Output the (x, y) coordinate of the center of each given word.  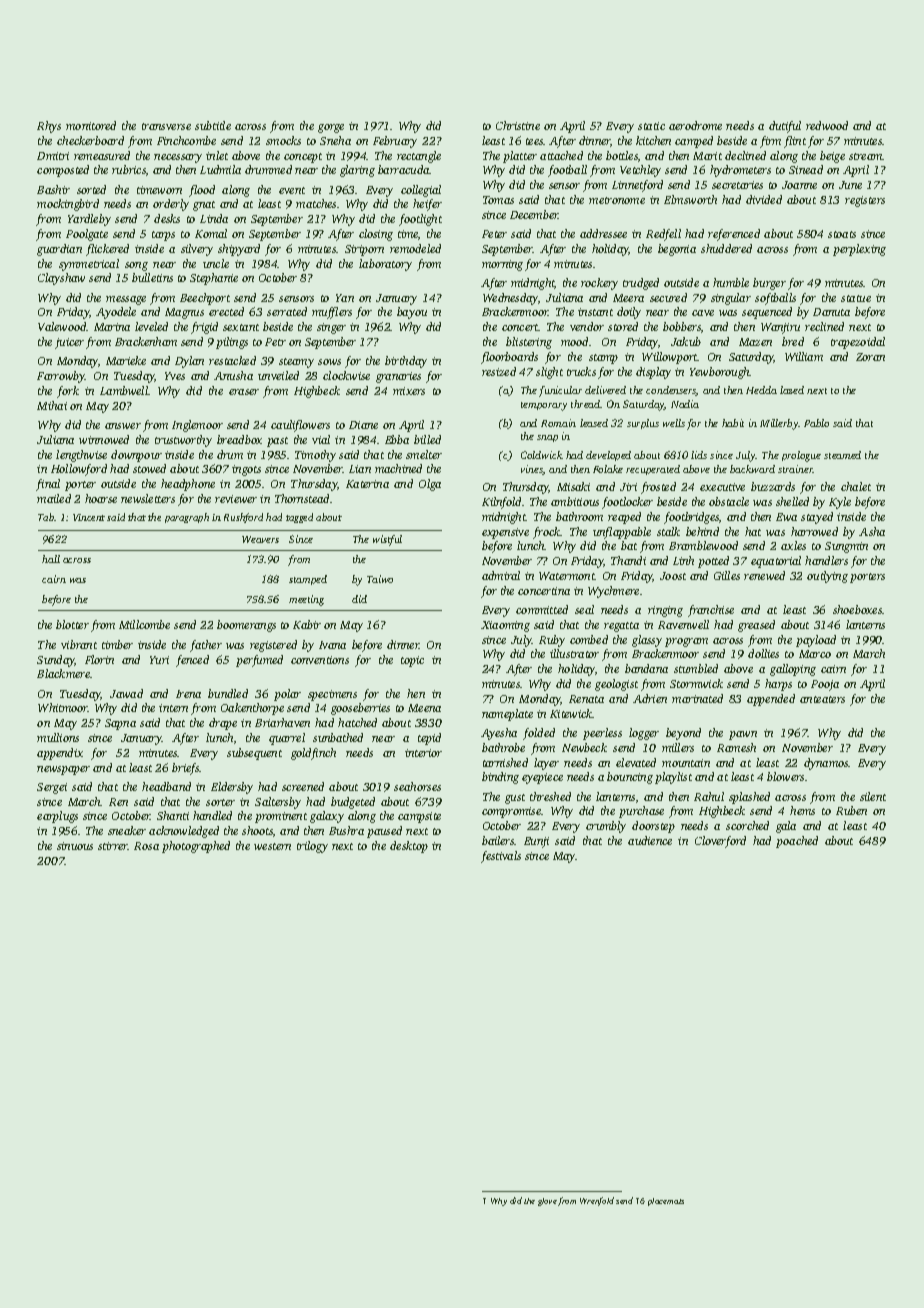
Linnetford (637, 186)
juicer (69, 343)
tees (535, 141)
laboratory (385, 265)
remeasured (102, 155)
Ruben (851, 810)
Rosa (146, 846)
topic (412, 661)
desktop (409, 847)
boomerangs (246, 626)
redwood (827, 125)
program (686, 642)
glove (547, 1202)
